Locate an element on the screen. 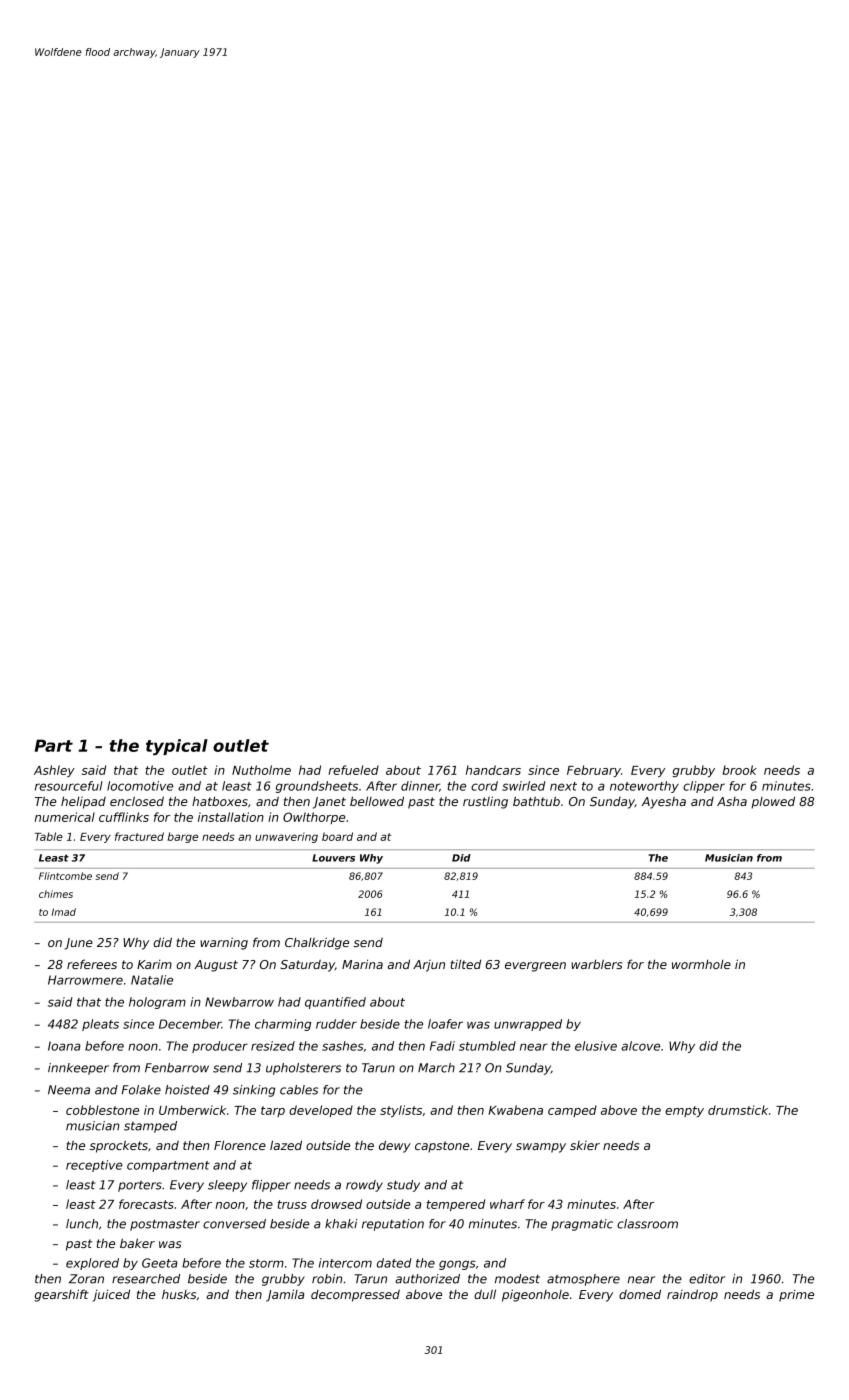 The width and height of the screenshot is (849, 1400). tempered is located at coordinates (456, 1205).
